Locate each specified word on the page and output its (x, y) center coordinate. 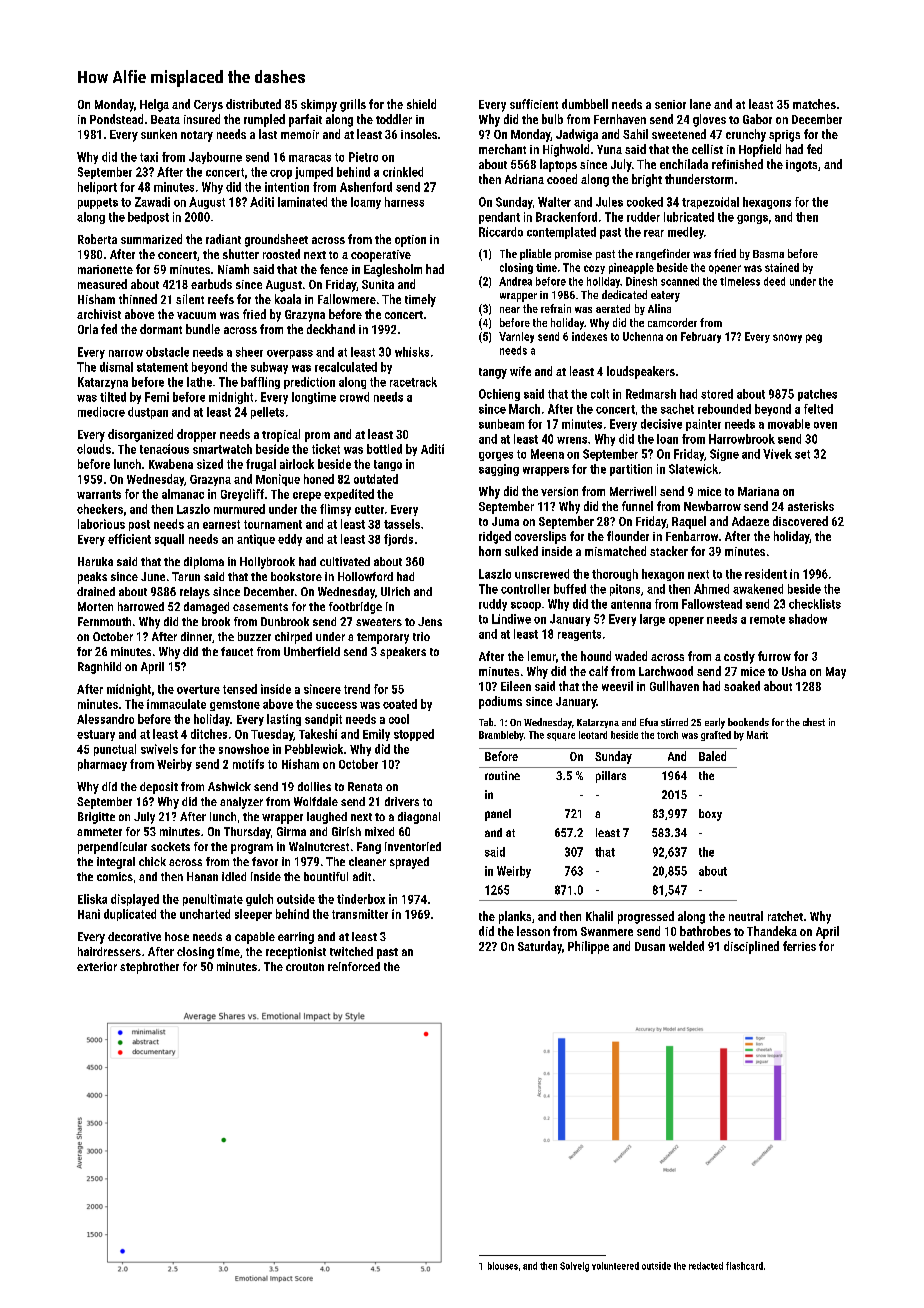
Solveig (574, 1267)
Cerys (208, 106)
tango (388, 465)
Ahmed (711, 589)
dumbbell (585, 104)
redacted (706, 1266)
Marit (757, 735)
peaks (92, 578)
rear (654, 233)
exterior (97, 966)
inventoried (413, 846)
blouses (503, 1266)
